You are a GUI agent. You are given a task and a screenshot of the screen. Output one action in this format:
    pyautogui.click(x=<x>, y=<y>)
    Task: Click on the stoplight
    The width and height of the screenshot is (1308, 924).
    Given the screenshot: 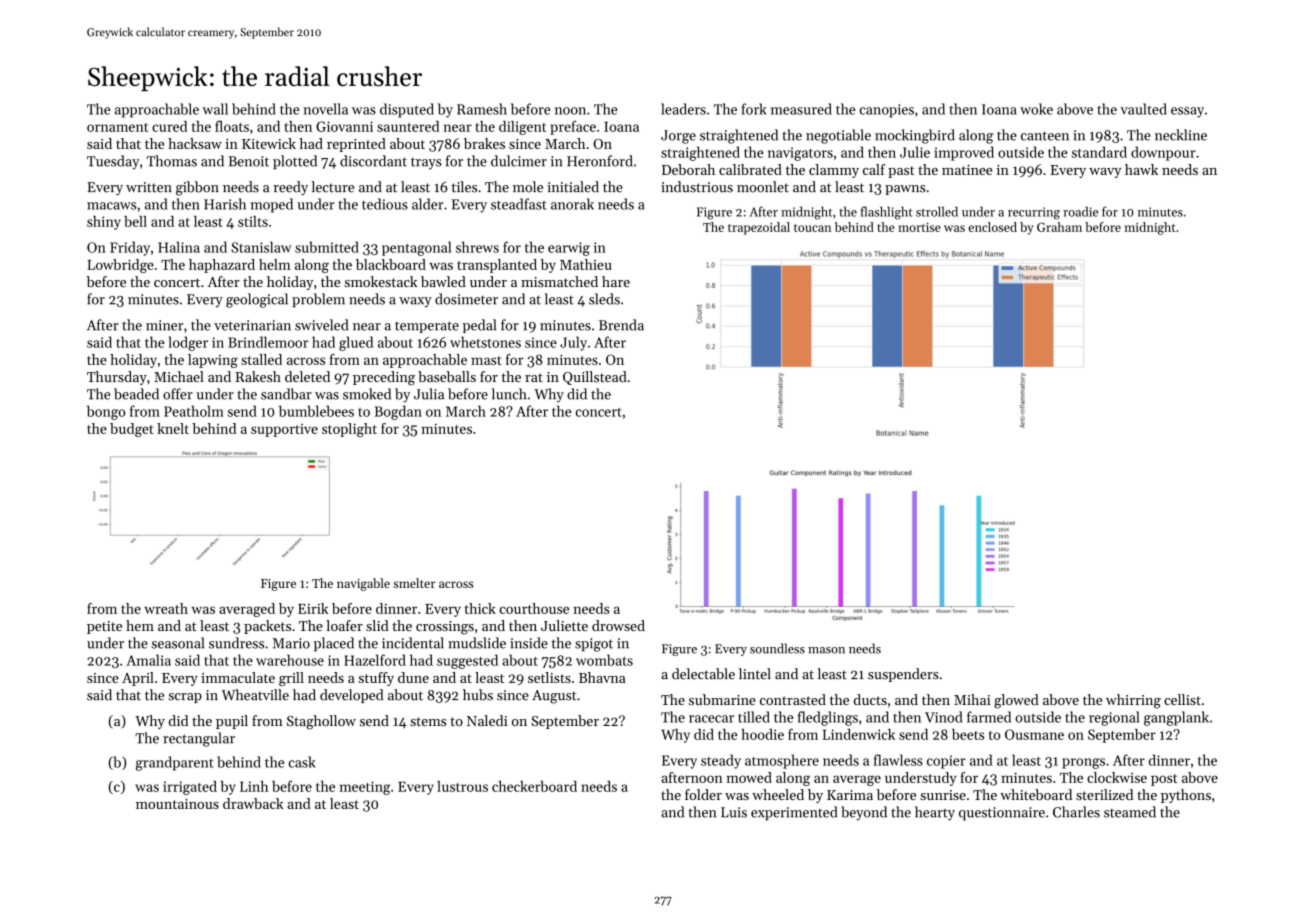 What is the action you would take?
    pyautogui.click(x=349, y=430)
